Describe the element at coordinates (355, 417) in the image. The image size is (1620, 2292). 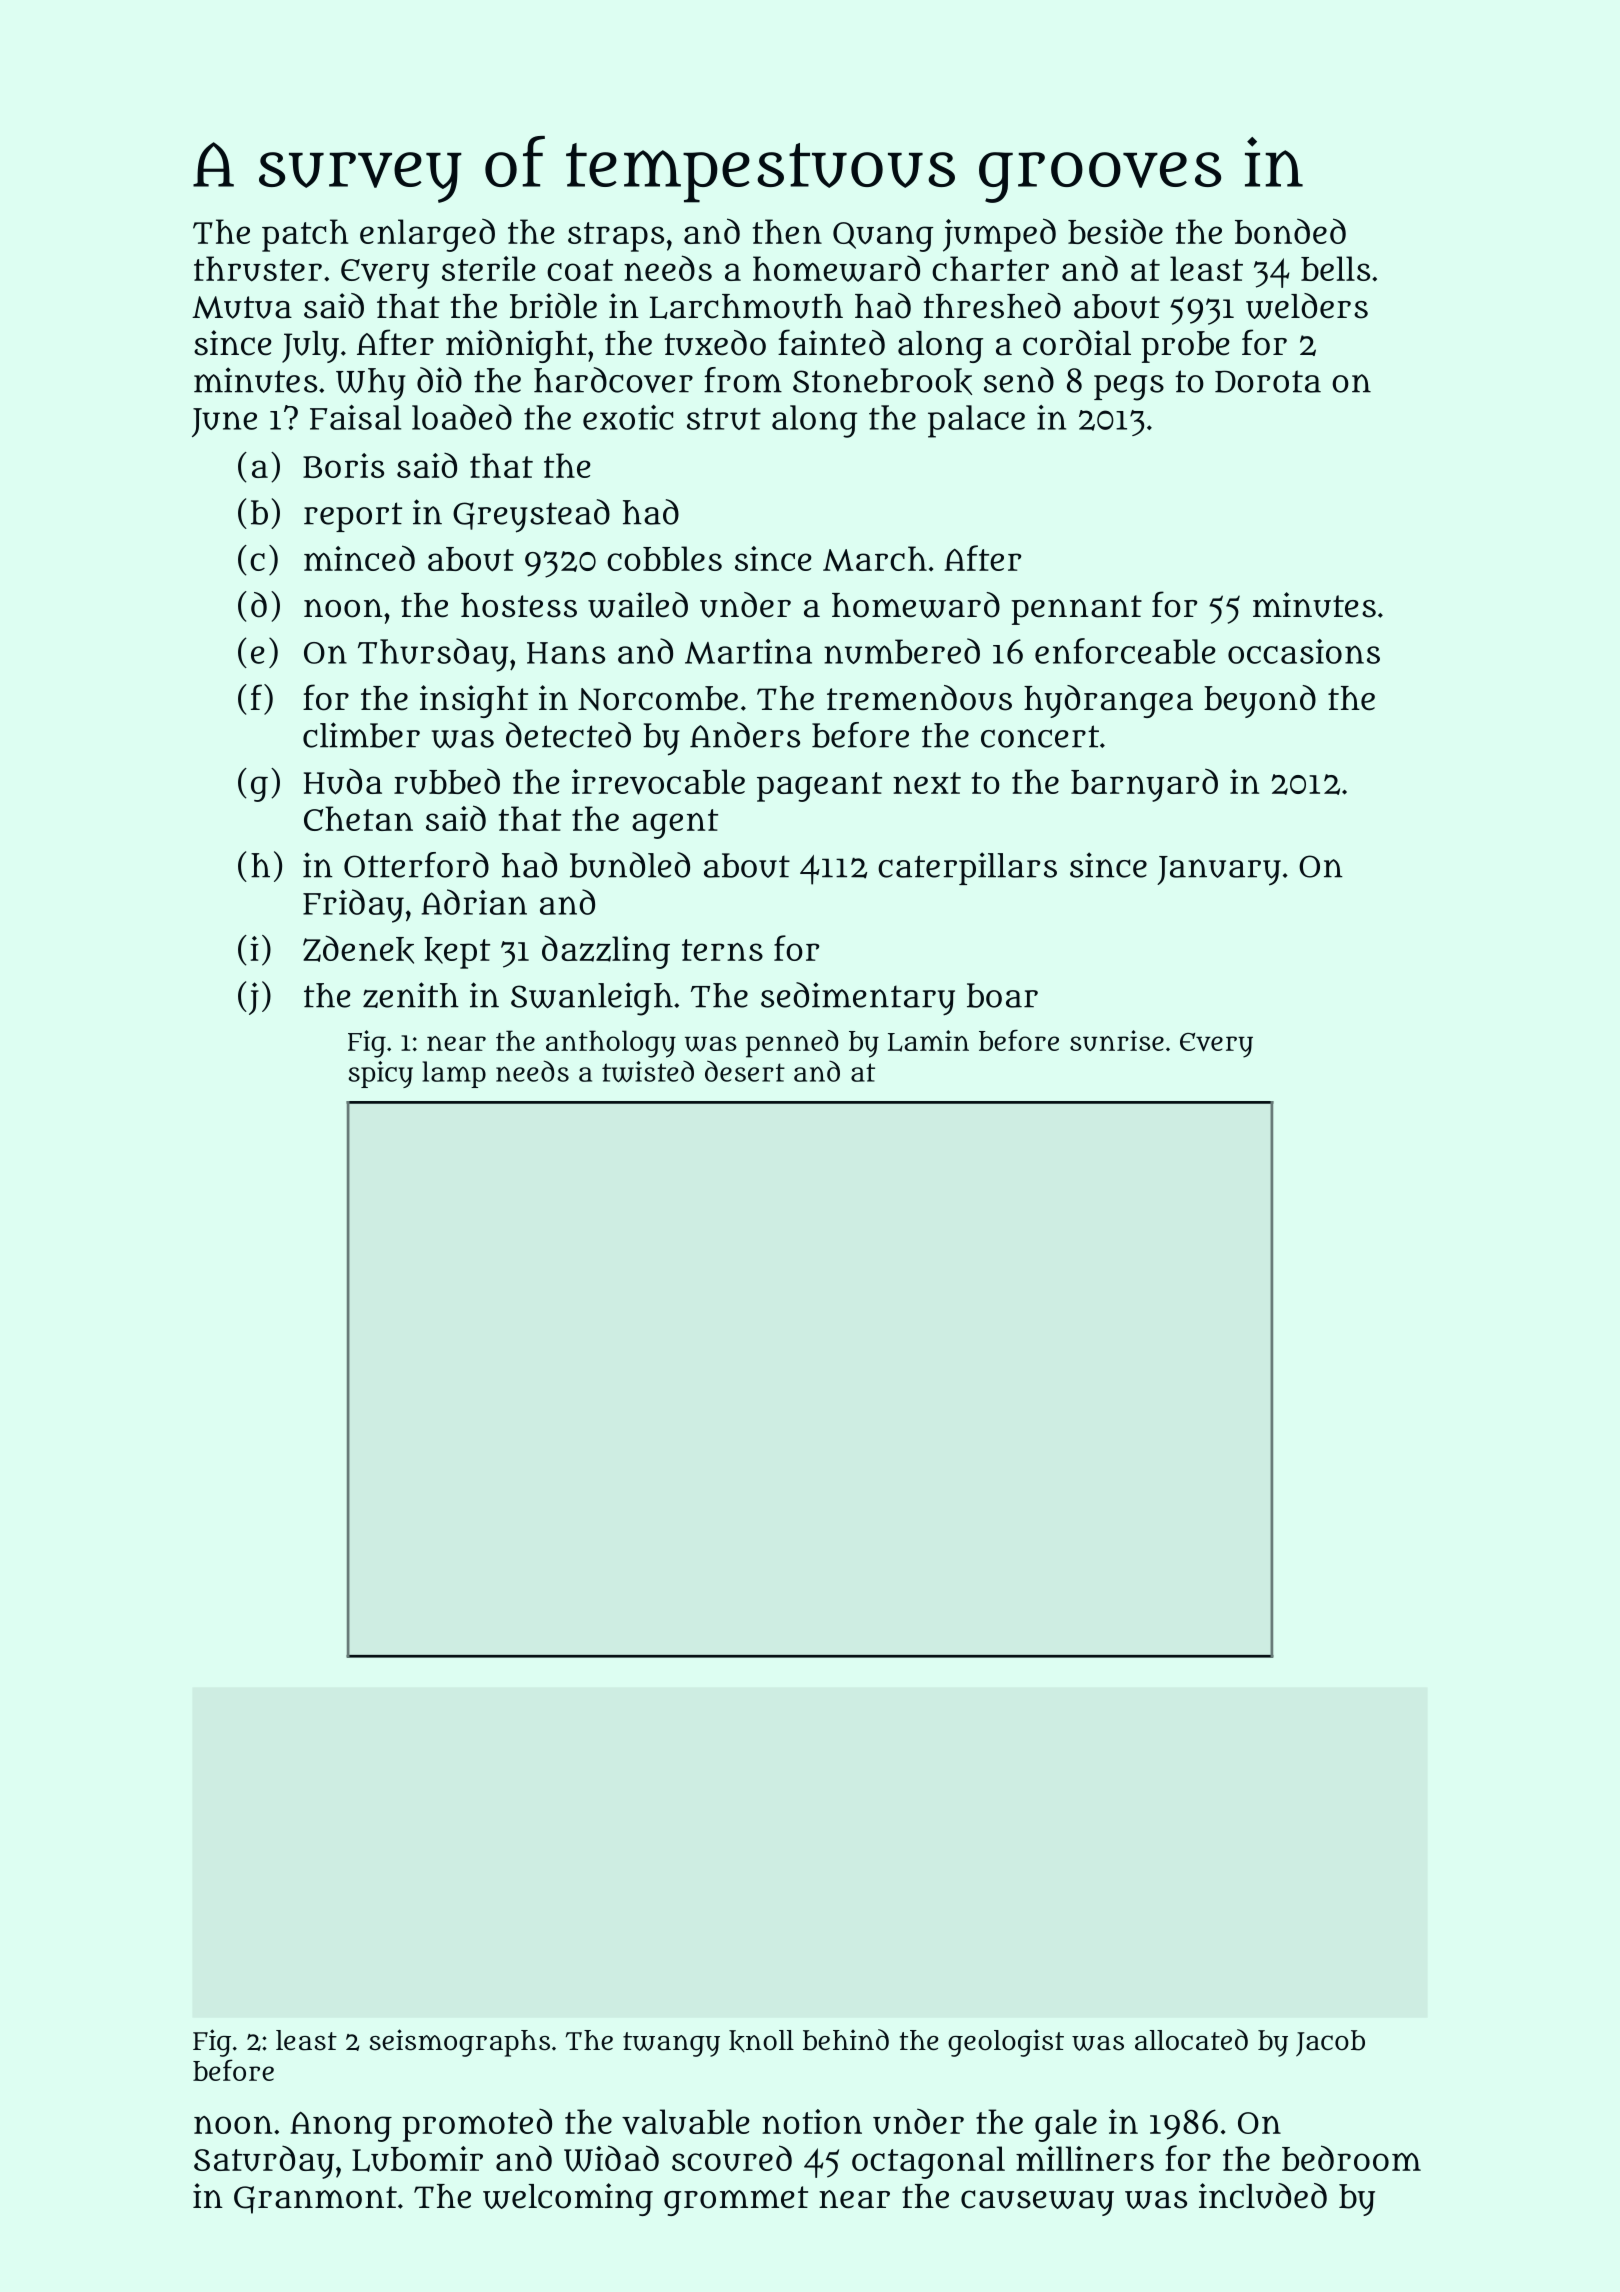
I see `Faisal` at that location.
